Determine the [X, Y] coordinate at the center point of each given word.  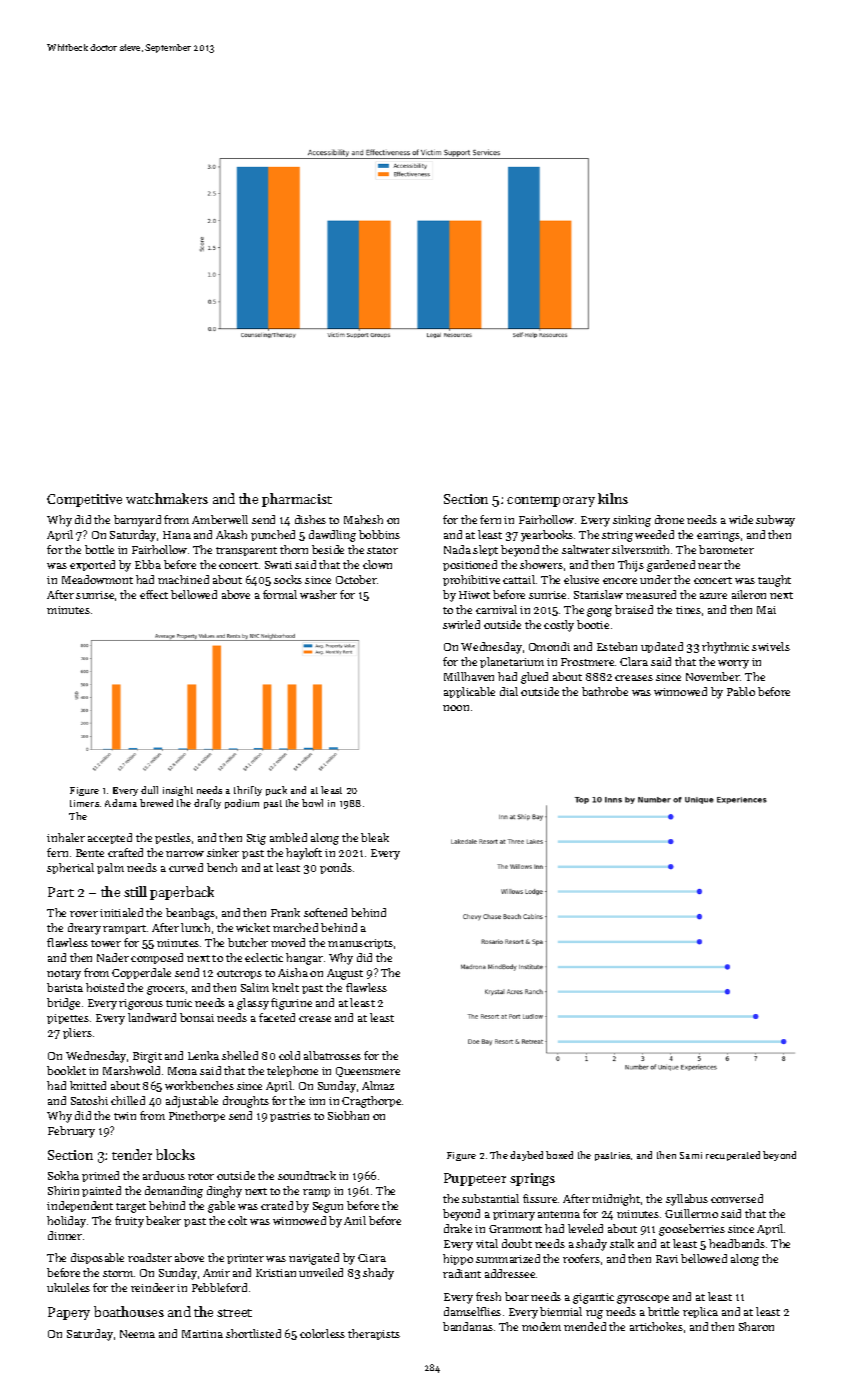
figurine [291, 1004]
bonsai [197, 1017]
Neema [137, 1334]
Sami [691, 1155]
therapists [374, 1334]
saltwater [586, 549]
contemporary [551, 501]
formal [280, 594]
